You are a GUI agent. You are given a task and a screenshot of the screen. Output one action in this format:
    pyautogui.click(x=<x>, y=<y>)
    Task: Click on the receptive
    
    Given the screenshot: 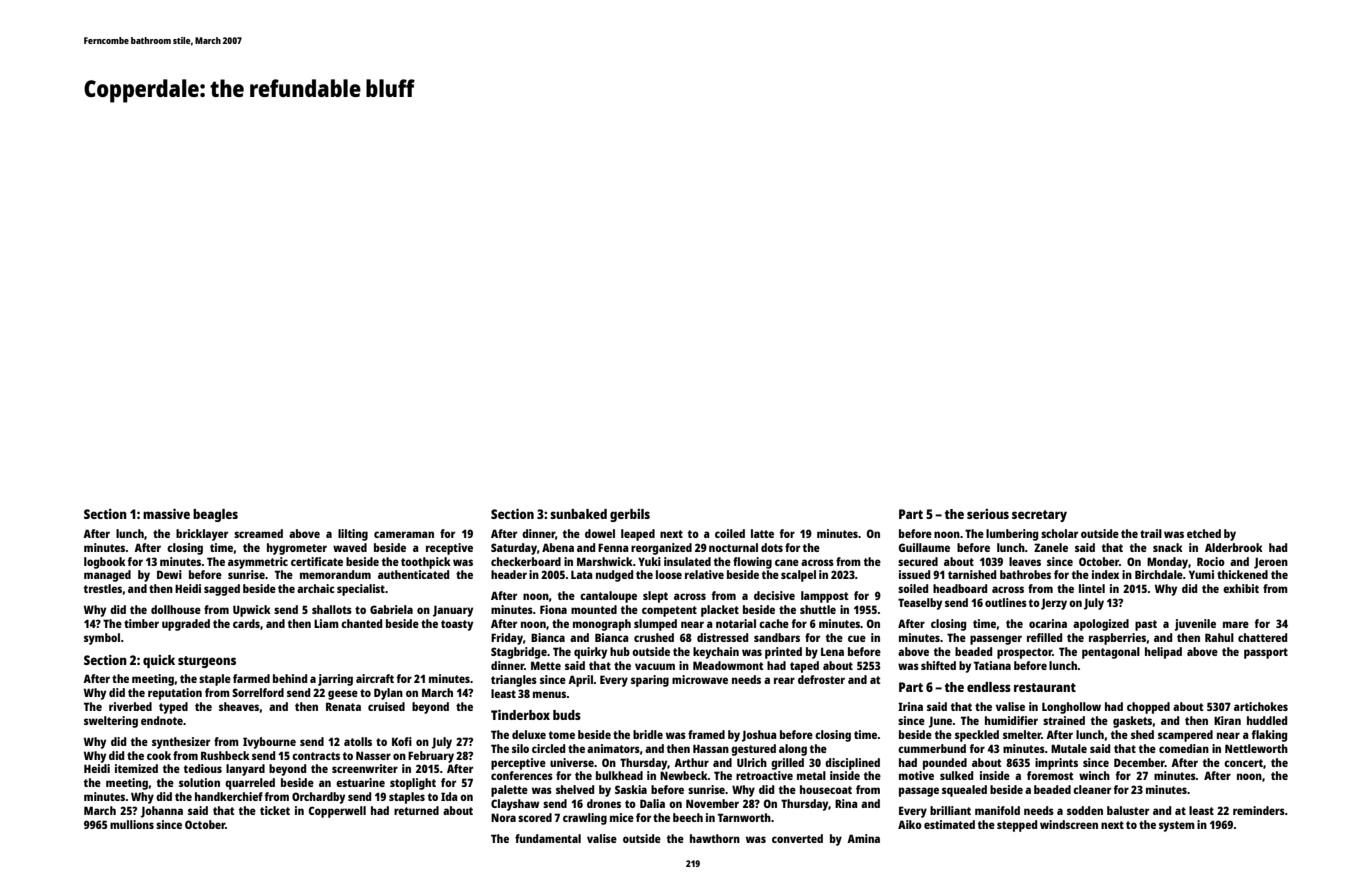 What is the action you would take?
    pyautogui.click(x=449, y=549)
